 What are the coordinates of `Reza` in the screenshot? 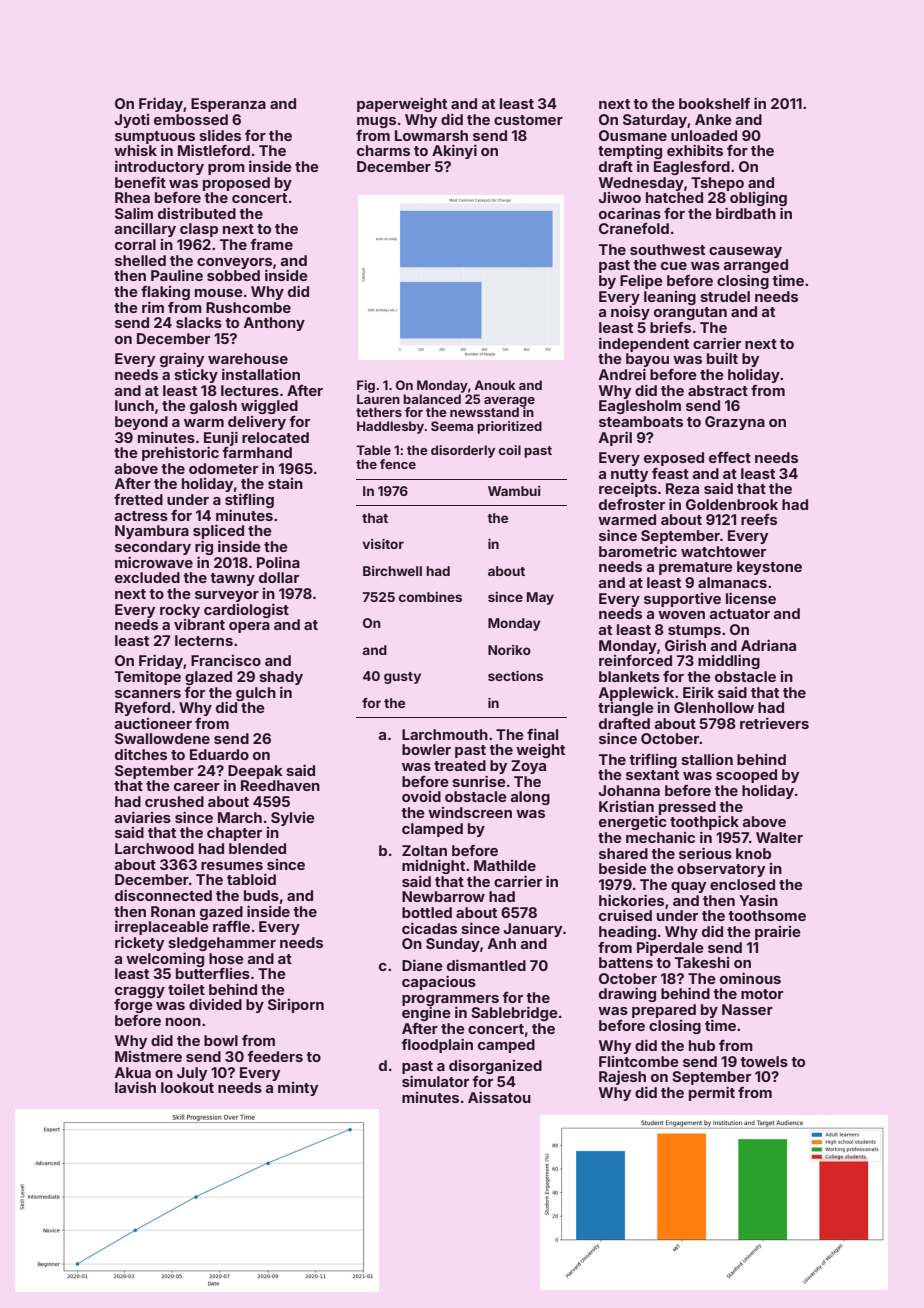 It's located at (682, 488).
